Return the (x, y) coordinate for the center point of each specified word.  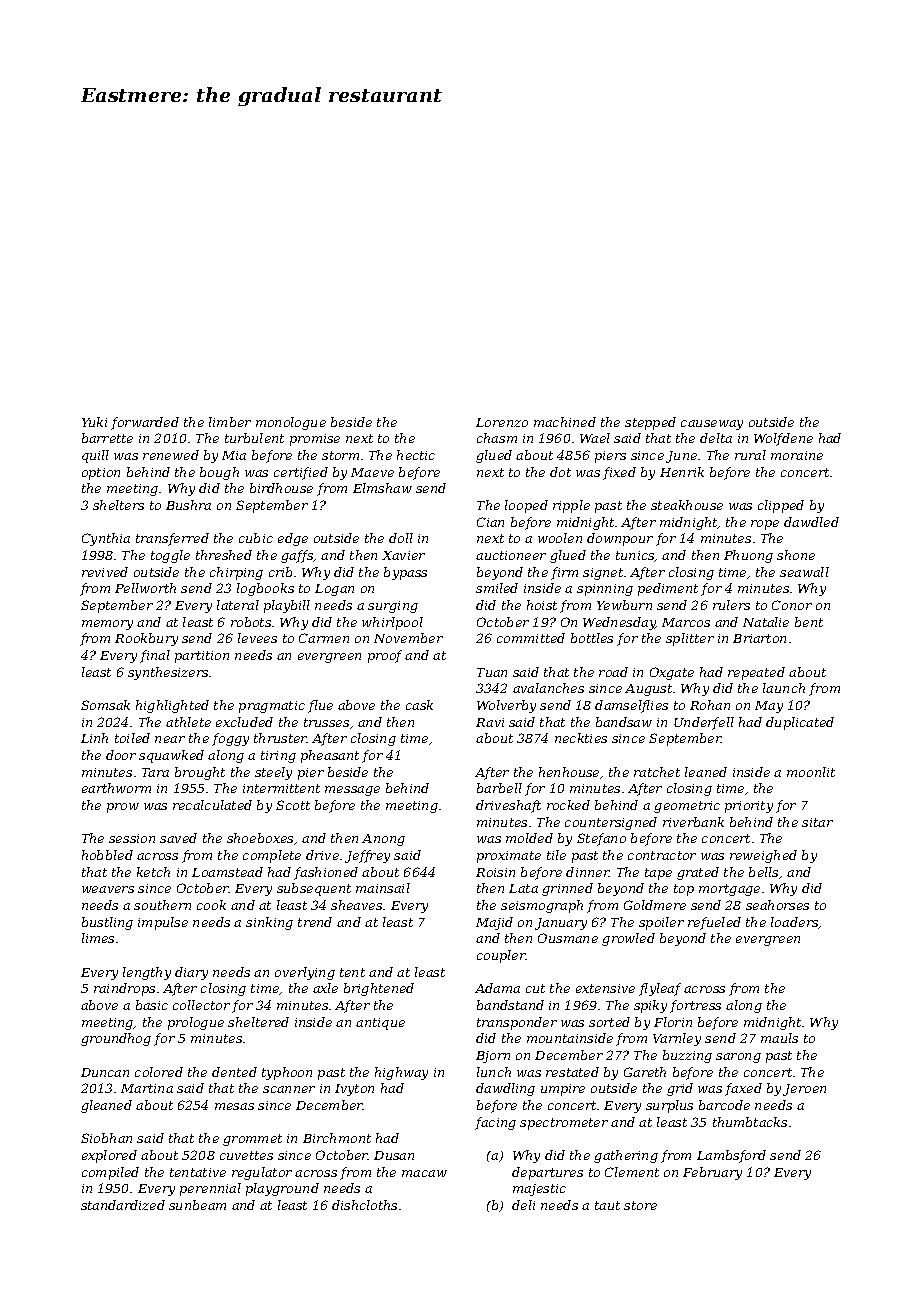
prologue (196, 1023)
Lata (523, 888)
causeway (712, 425)
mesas (234, 1106)
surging (393, 607)
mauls (779, 1038)
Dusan (394, 1155)
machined (565, 422)
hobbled (107, 855)
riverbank (693, 822)
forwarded (145, 423)
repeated (756, 673)
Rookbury (146, 639)
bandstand (510, 1005)
